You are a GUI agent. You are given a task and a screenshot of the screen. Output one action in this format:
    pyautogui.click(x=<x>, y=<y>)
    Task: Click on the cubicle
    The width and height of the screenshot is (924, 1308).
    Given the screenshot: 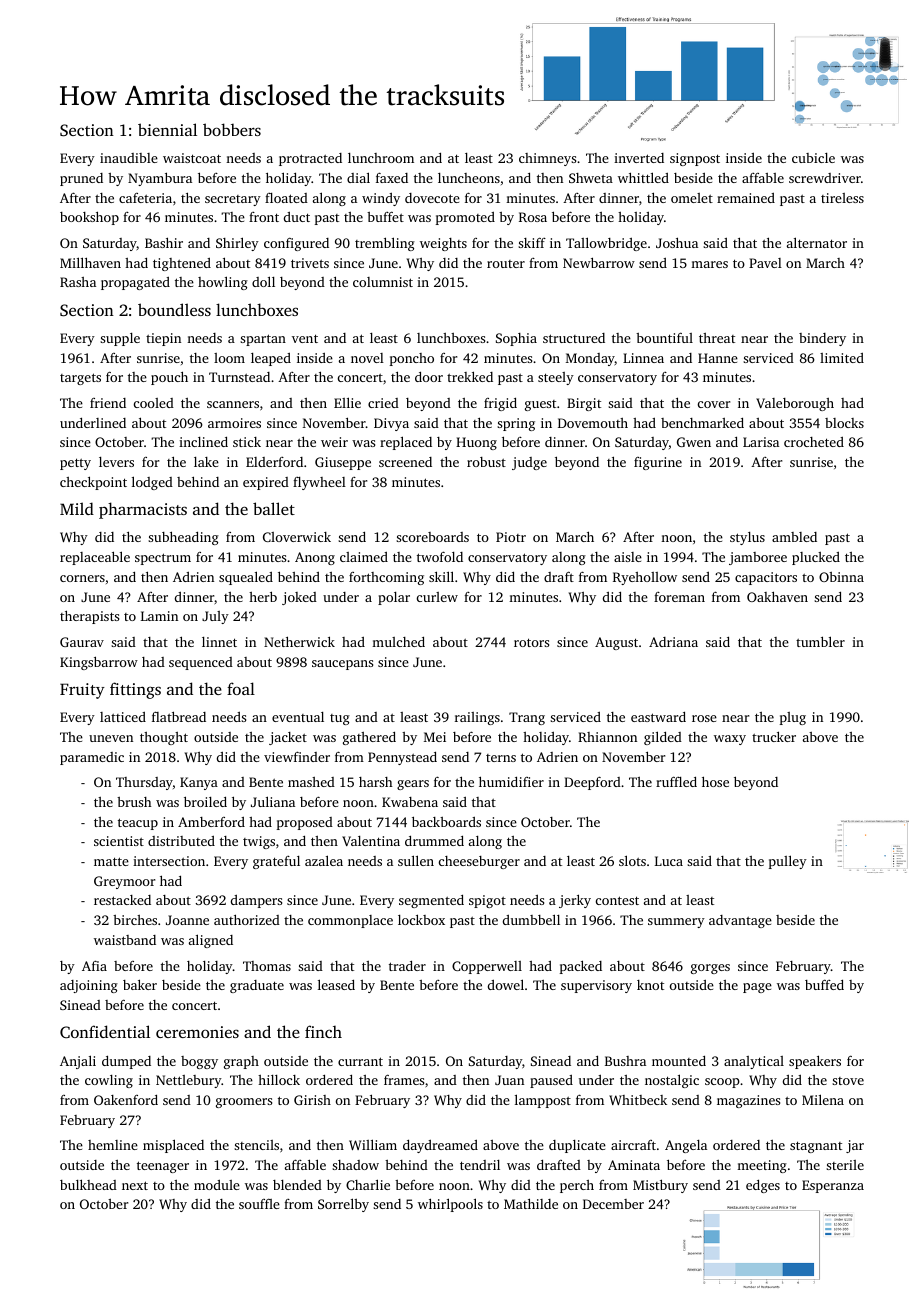 What is the action you would take?
    pyautogui.click(x=813, y=158)
